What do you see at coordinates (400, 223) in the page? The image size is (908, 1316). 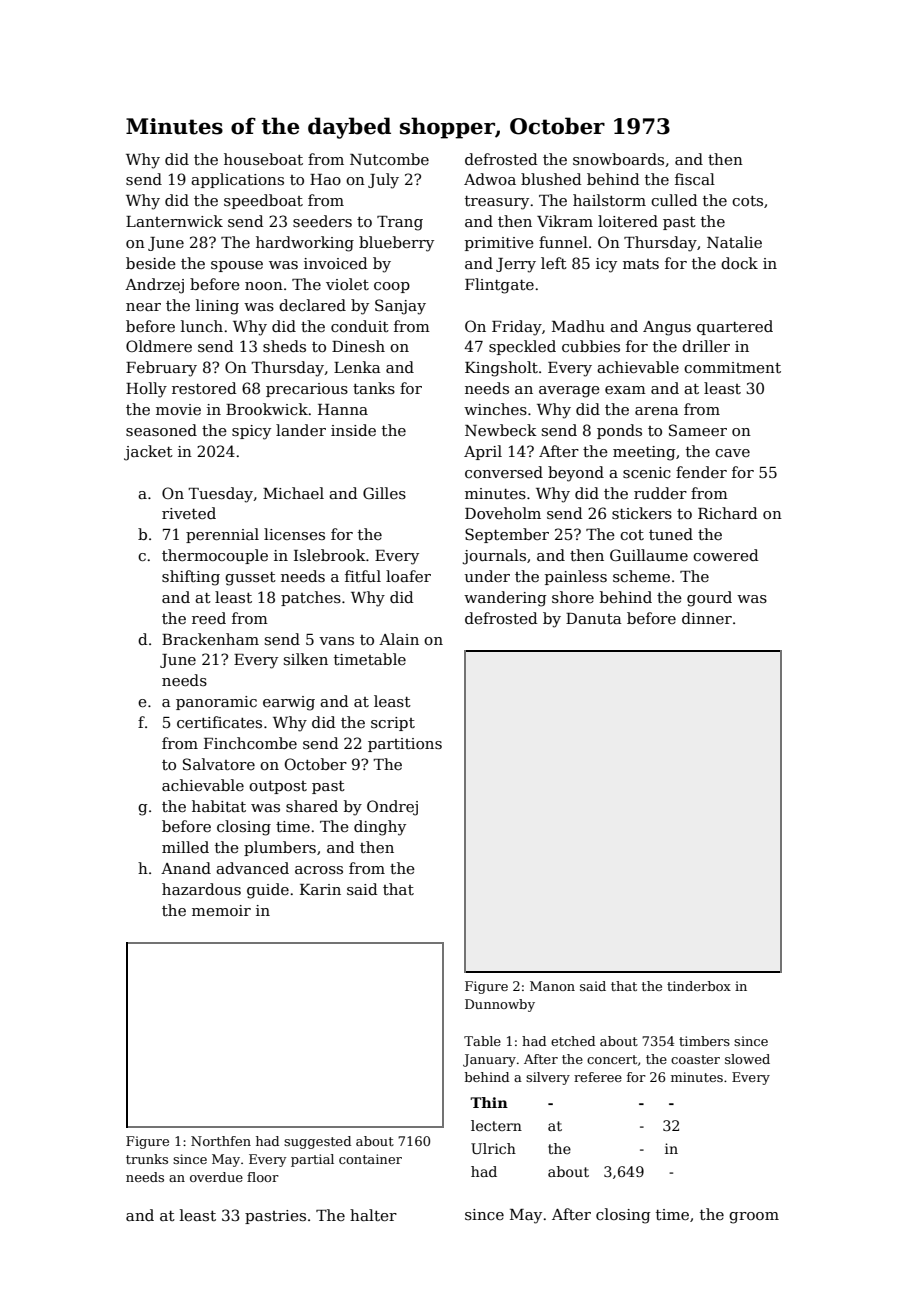 I see `Trang` at bounding box center [400, 223].
